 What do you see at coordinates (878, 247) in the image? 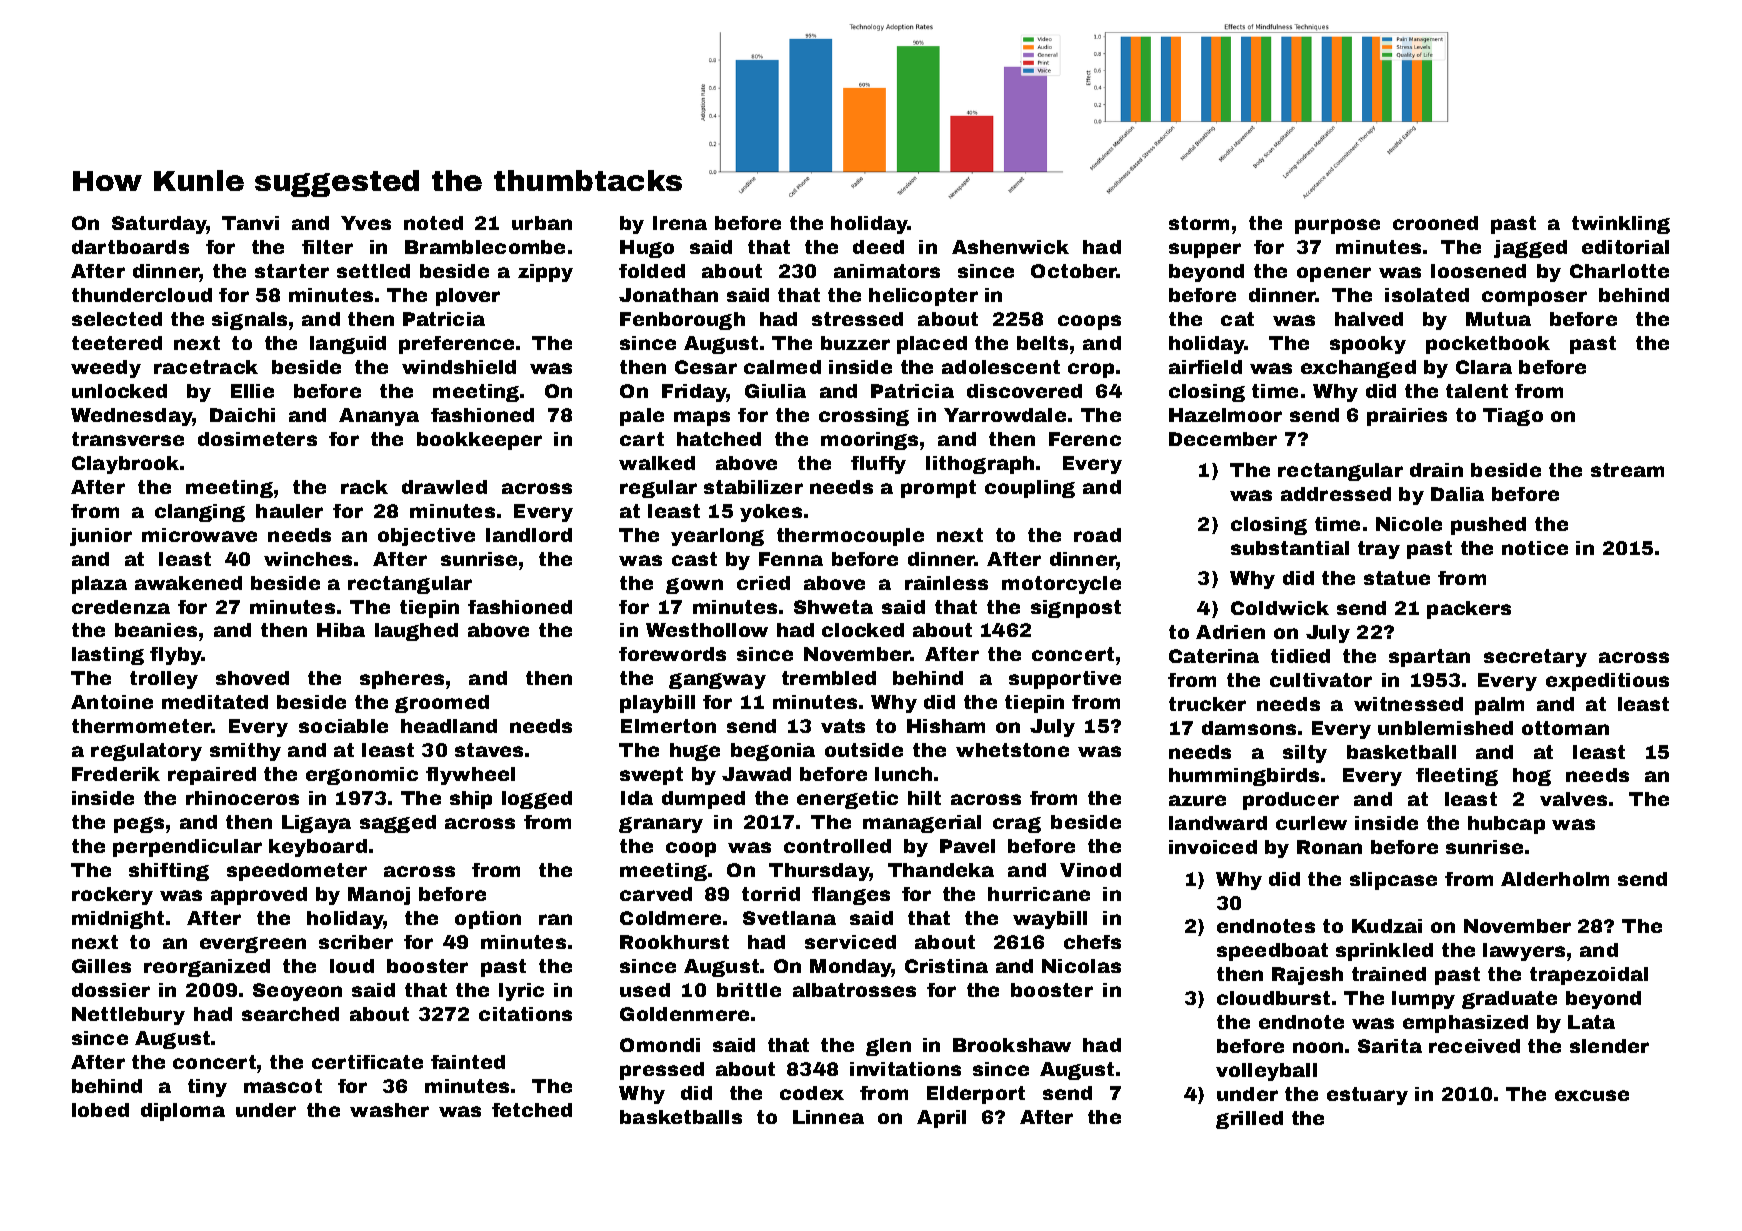
I see `deed` at bounding box center [878, 247].
